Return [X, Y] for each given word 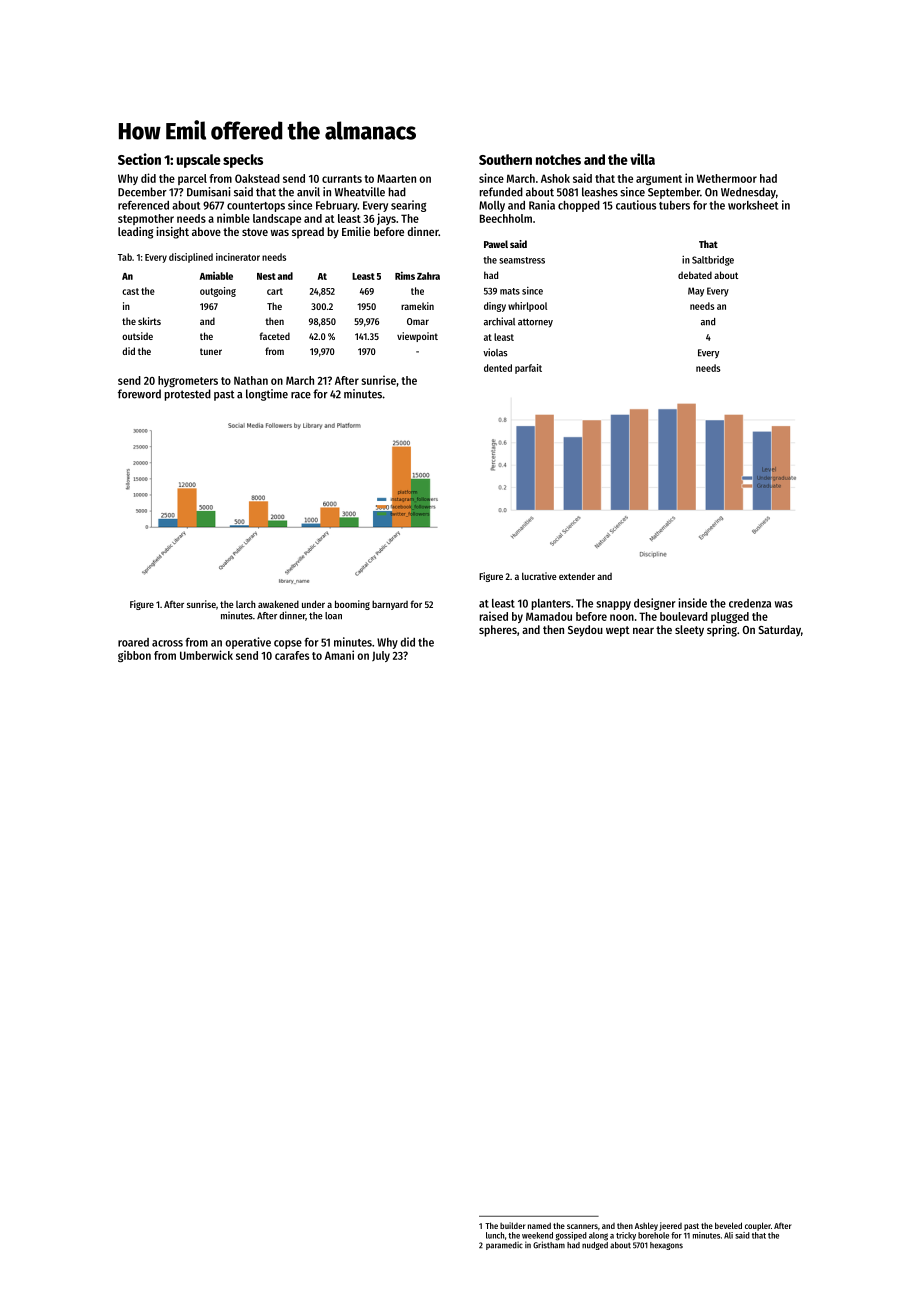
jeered [670, 1226]
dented [498, 368]
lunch [495, 1235]
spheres [498, 631]
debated [695, 275]
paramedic [504, 1245]
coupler [758, 1226]
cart [275, 291]
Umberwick [206, 655]
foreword [139, 394]
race [301, 395]
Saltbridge [713, 261]
